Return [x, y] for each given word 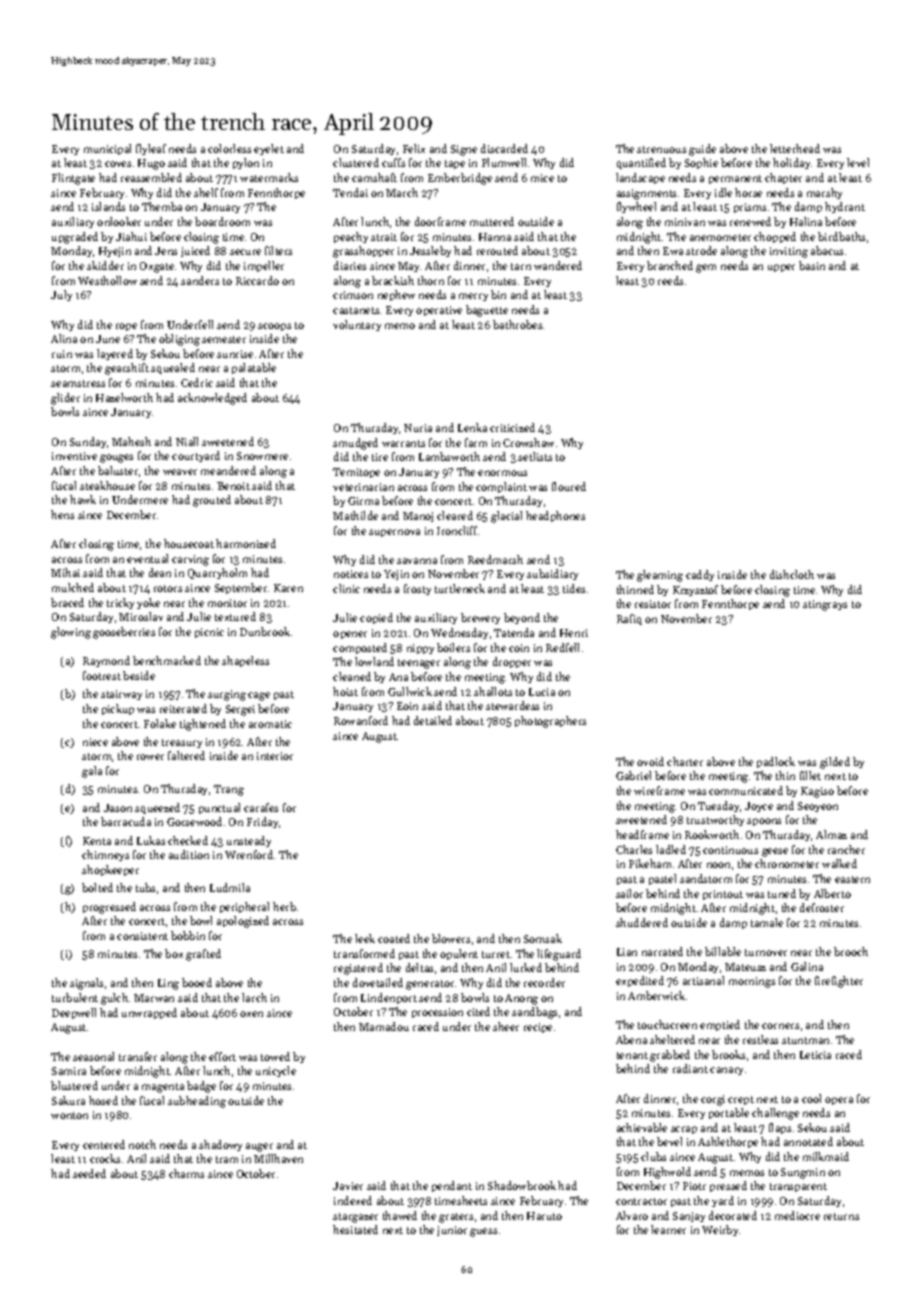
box [174, 953]
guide [702, 150]
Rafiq [629, 619]
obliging [179, 340]
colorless [229, 148]
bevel [669, 1141]
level [858, 162]
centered [104, 1144]
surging [227, 695]
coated [394, 938]
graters [456, 1218]
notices [351, 574]
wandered [558, 265]
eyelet [269, 149]
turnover [766, 952]
